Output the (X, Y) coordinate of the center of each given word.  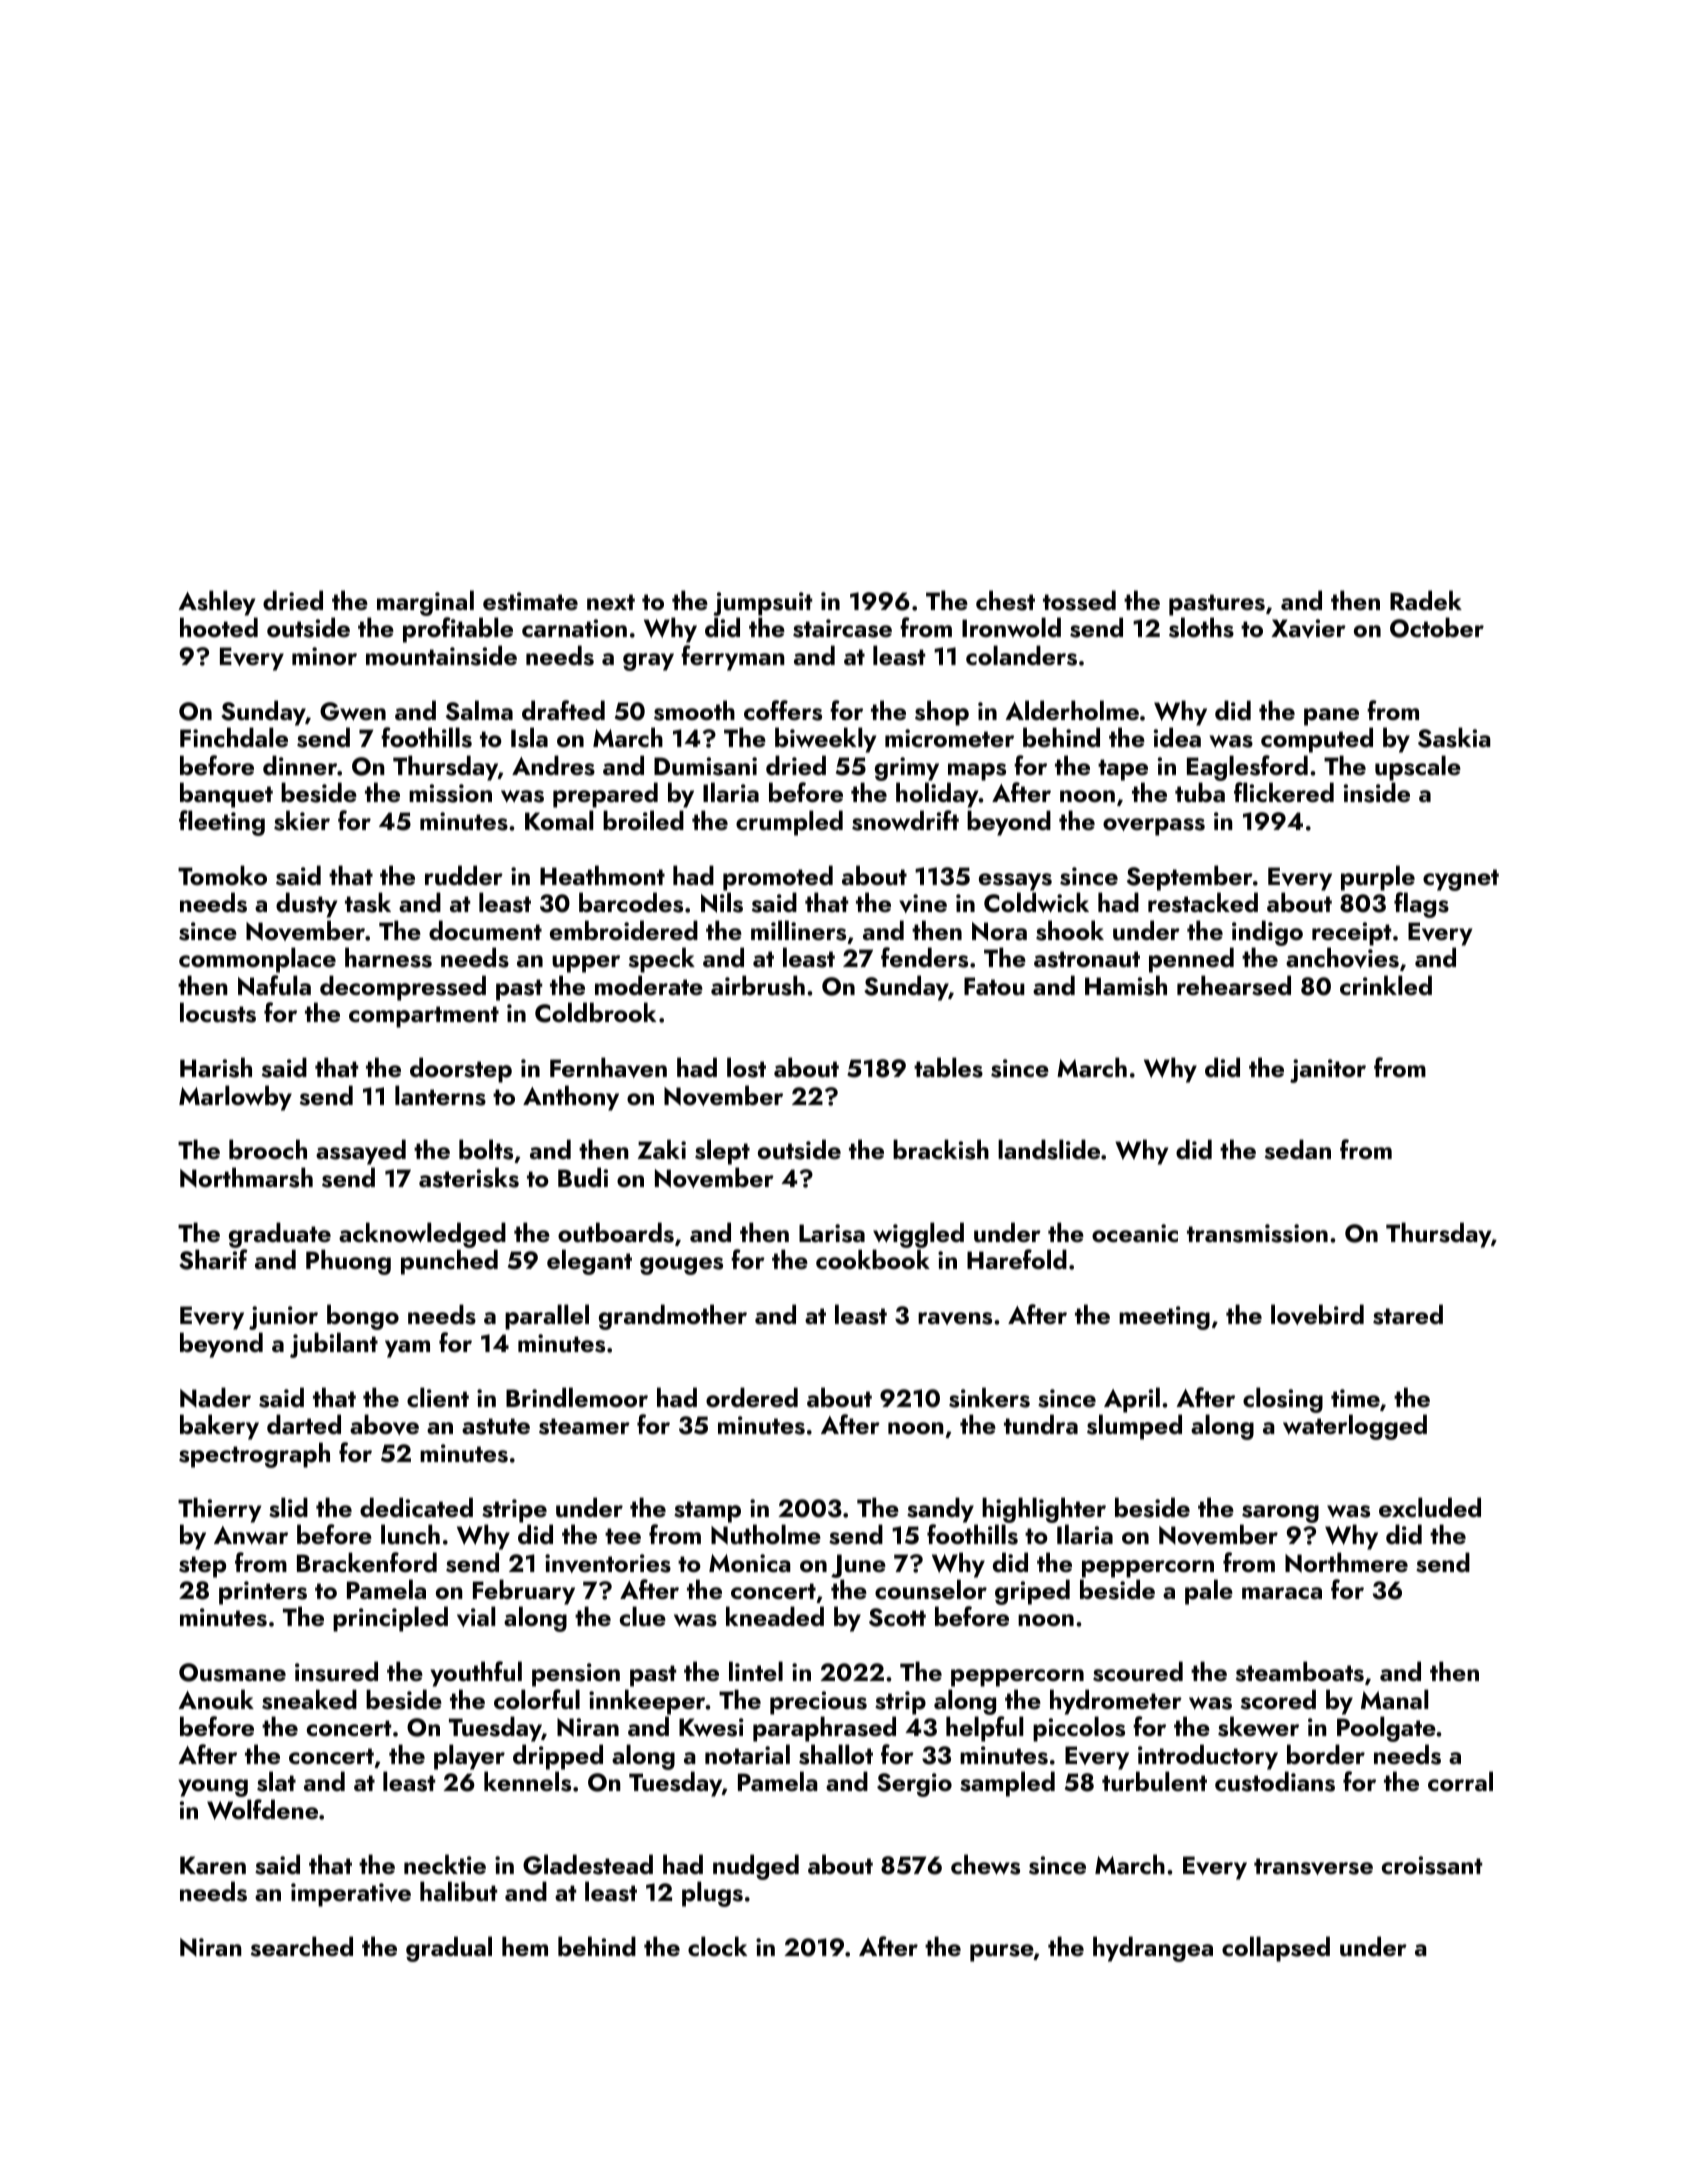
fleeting (222, 823)
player (469, 1757)
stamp (707, 1512)
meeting (1164, 1318)
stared (1408, 1314)
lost (746, 1067)
